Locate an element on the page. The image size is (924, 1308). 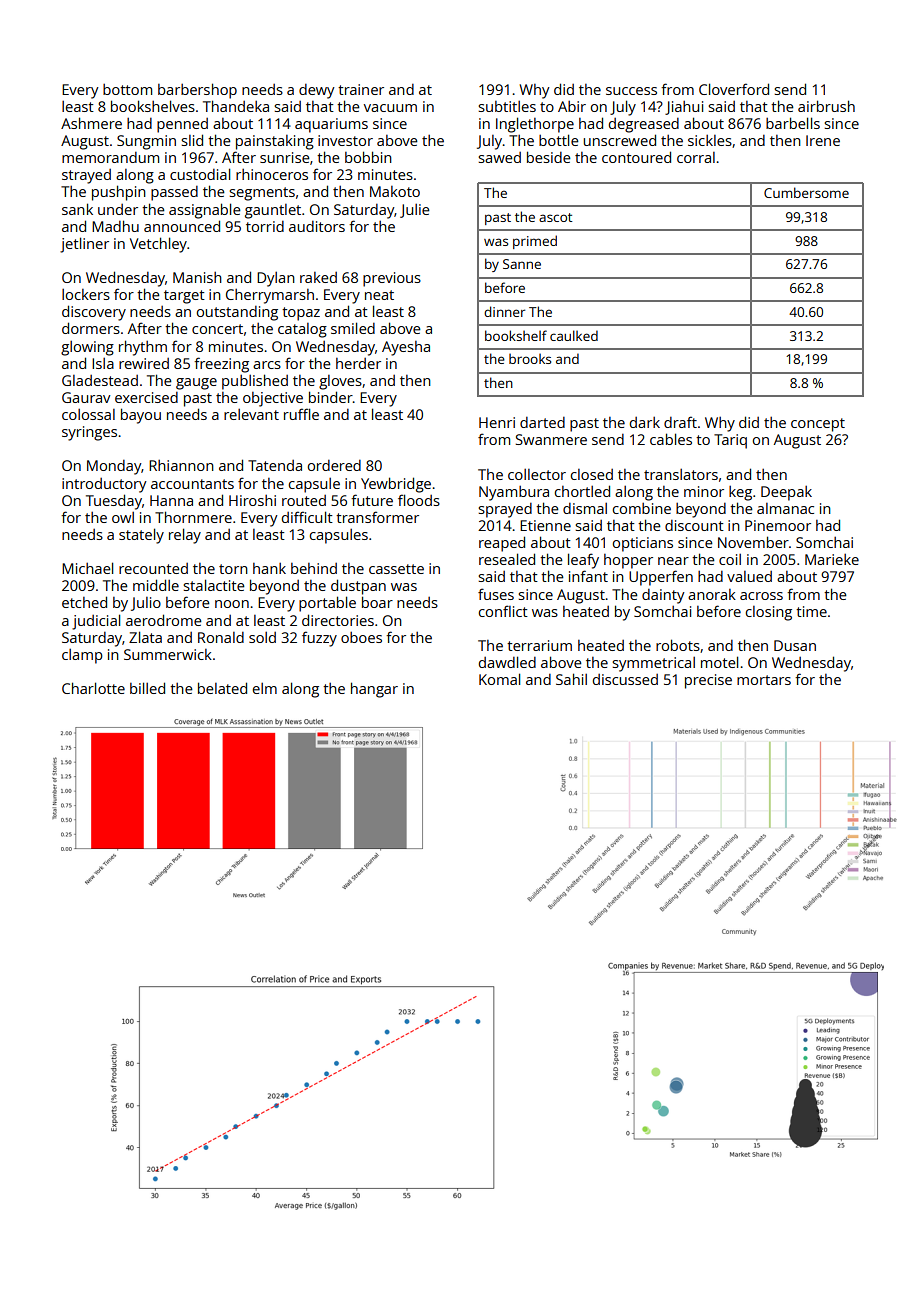
brooks is located at coordinates (530, 358).
